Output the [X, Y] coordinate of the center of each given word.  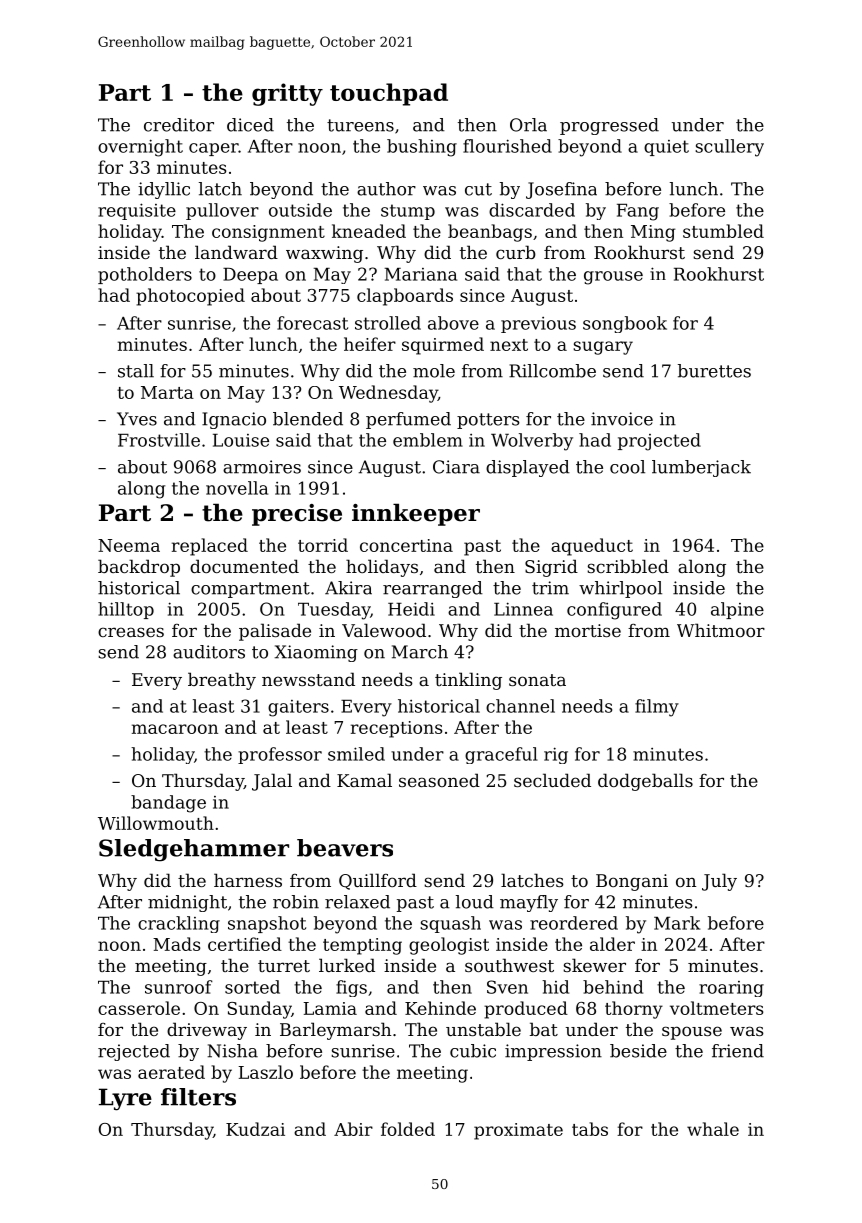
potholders [145, 275]
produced [526, 1010]
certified [245, 944]
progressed [609, 126]
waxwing [324, 254]
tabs [590, 1129]
